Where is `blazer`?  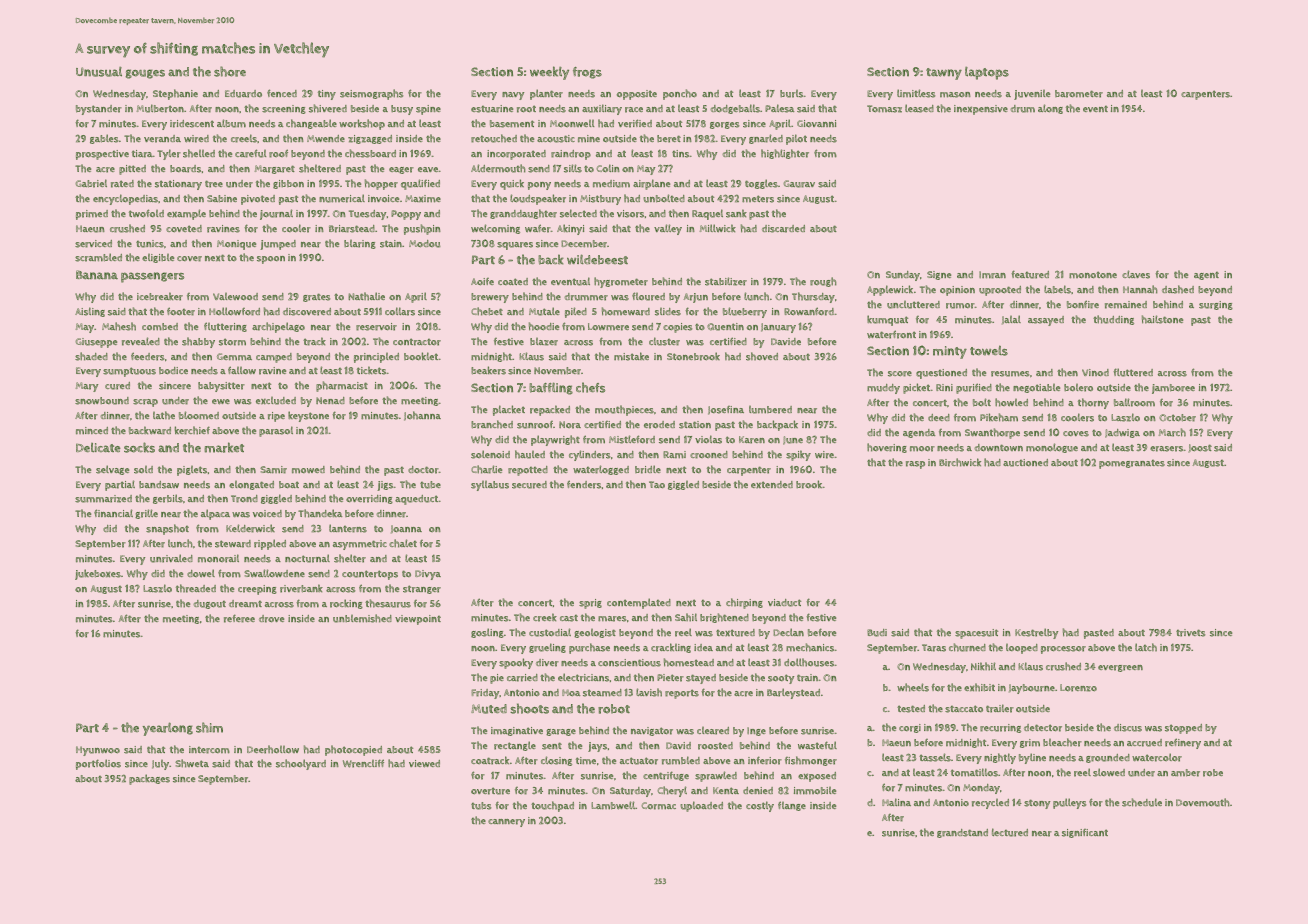 blazer is located at coordinates (544, 342).
